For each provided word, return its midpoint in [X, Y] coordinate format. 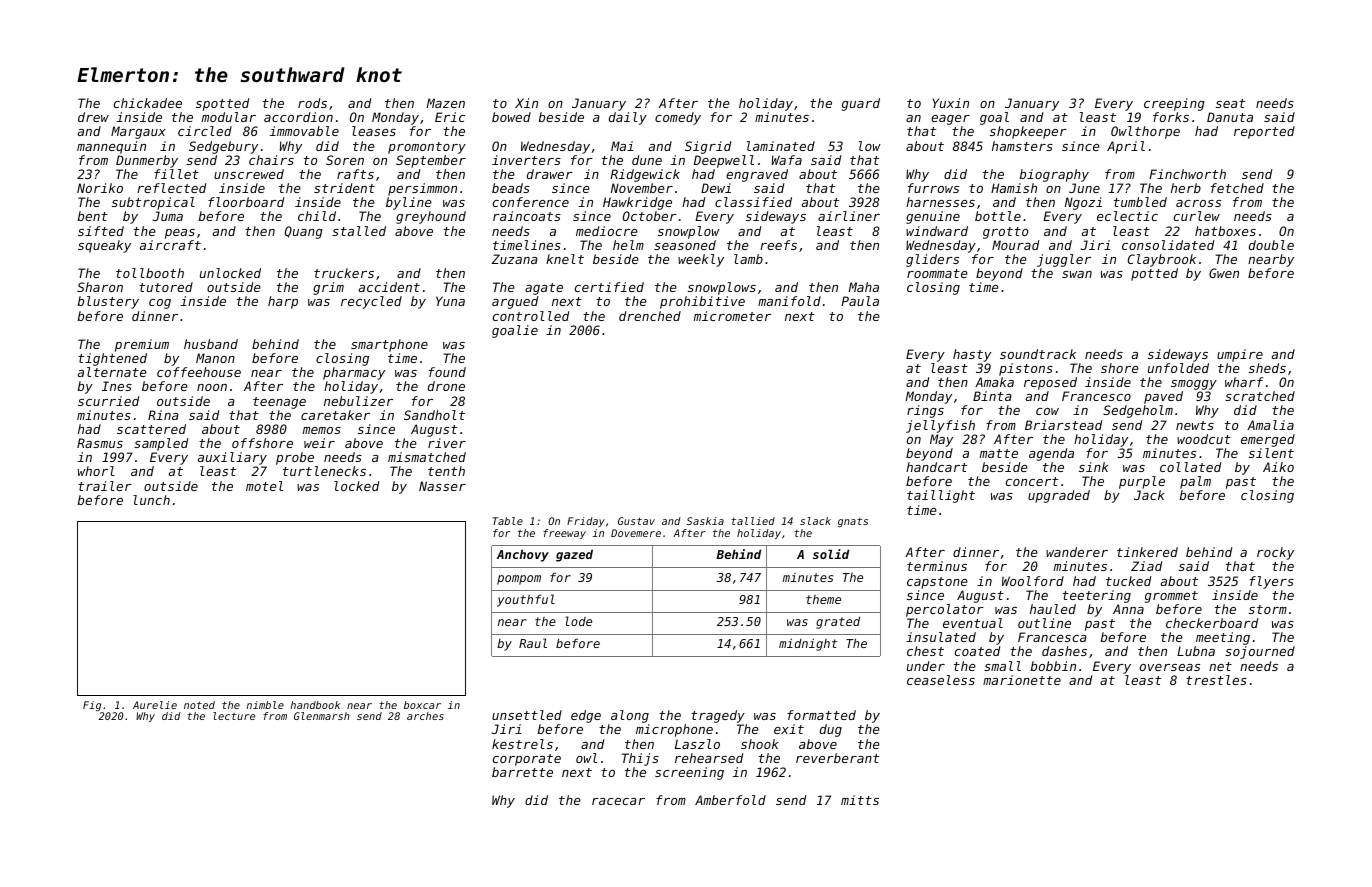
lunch [151, 500]
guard [861, 104]
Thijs [640, 759]
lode [578, 621]
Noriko [100, 188]
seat [1230, 103]
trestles [1216, 680]
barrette [522, 772]
